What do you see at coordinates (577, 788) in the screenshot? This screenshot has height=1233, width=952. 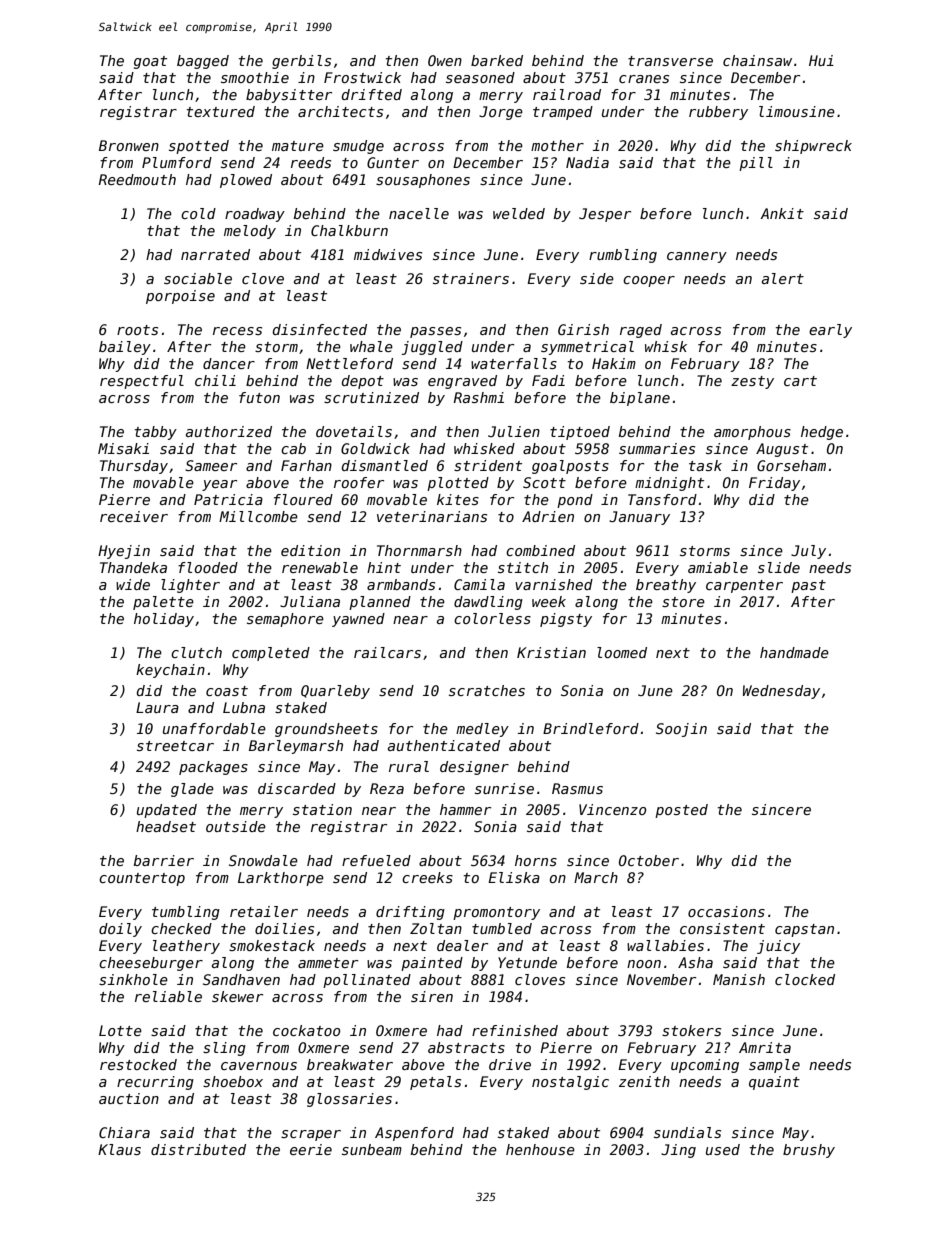 I see `Rasmus` at bounding box center [577, 788].
